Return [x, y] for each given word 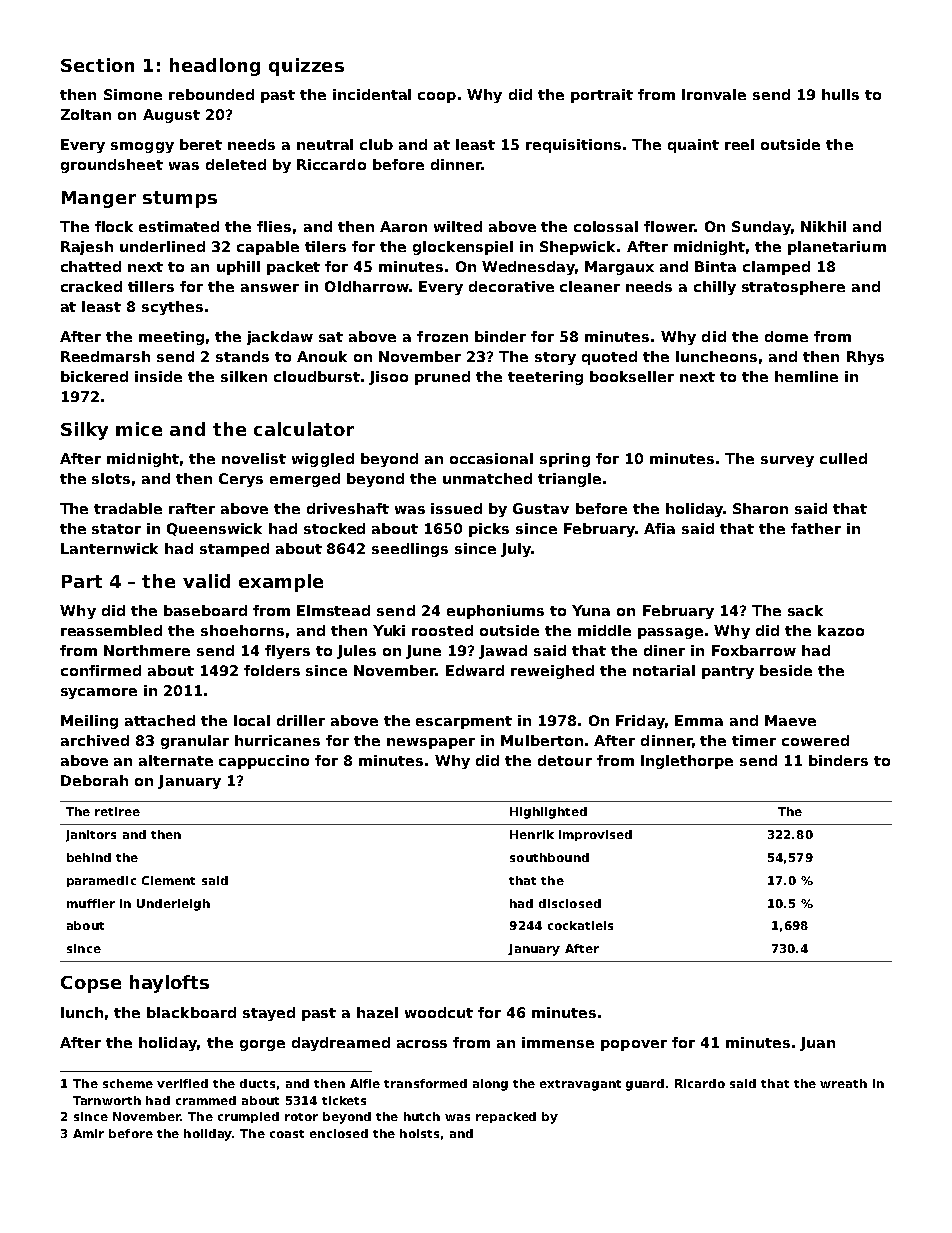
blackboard [191, 1012]
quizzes [306, 67]
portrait [602, 96]
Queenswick [214, 529]
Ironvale [714, 94]
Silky [84, 431]
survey [787, 461]
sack [805, 610]
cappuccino [264, 762]
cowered [815, 740]
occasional [491, 458]
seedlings [410, 550]
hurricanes [277, 740]
